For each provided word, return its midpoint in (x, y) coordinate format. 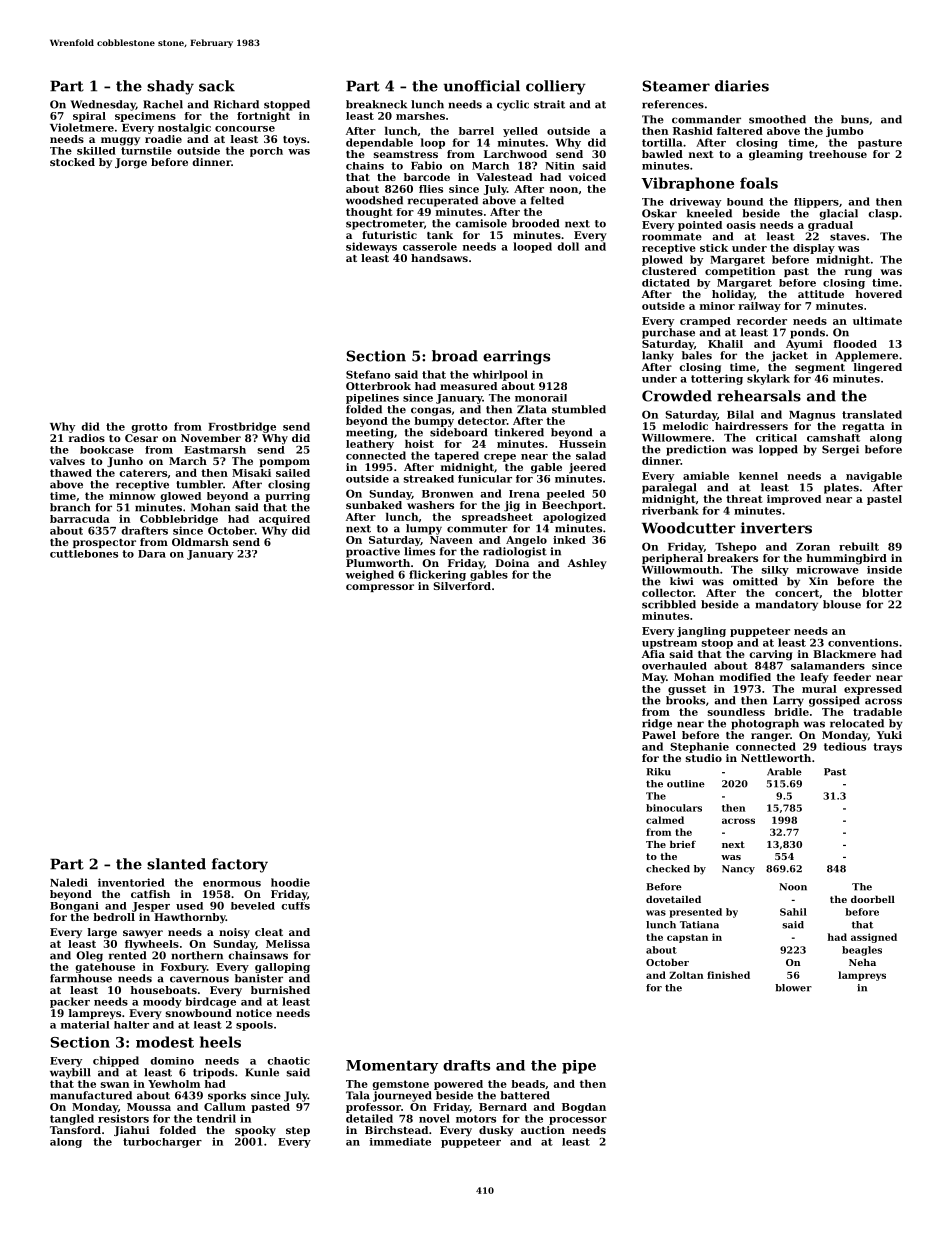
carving (771, 655)
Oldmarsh (200, 542)
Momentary (392, 1067)
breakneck (376, 104)
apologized (574, 518)
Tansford (75, 1130)
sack (217, 86)
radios (87, 438)
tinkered (519, 432)
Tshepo (736, 547)
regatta (863, 428)
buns (855, 119)
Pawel (659, 735)
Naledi (69, 882)
